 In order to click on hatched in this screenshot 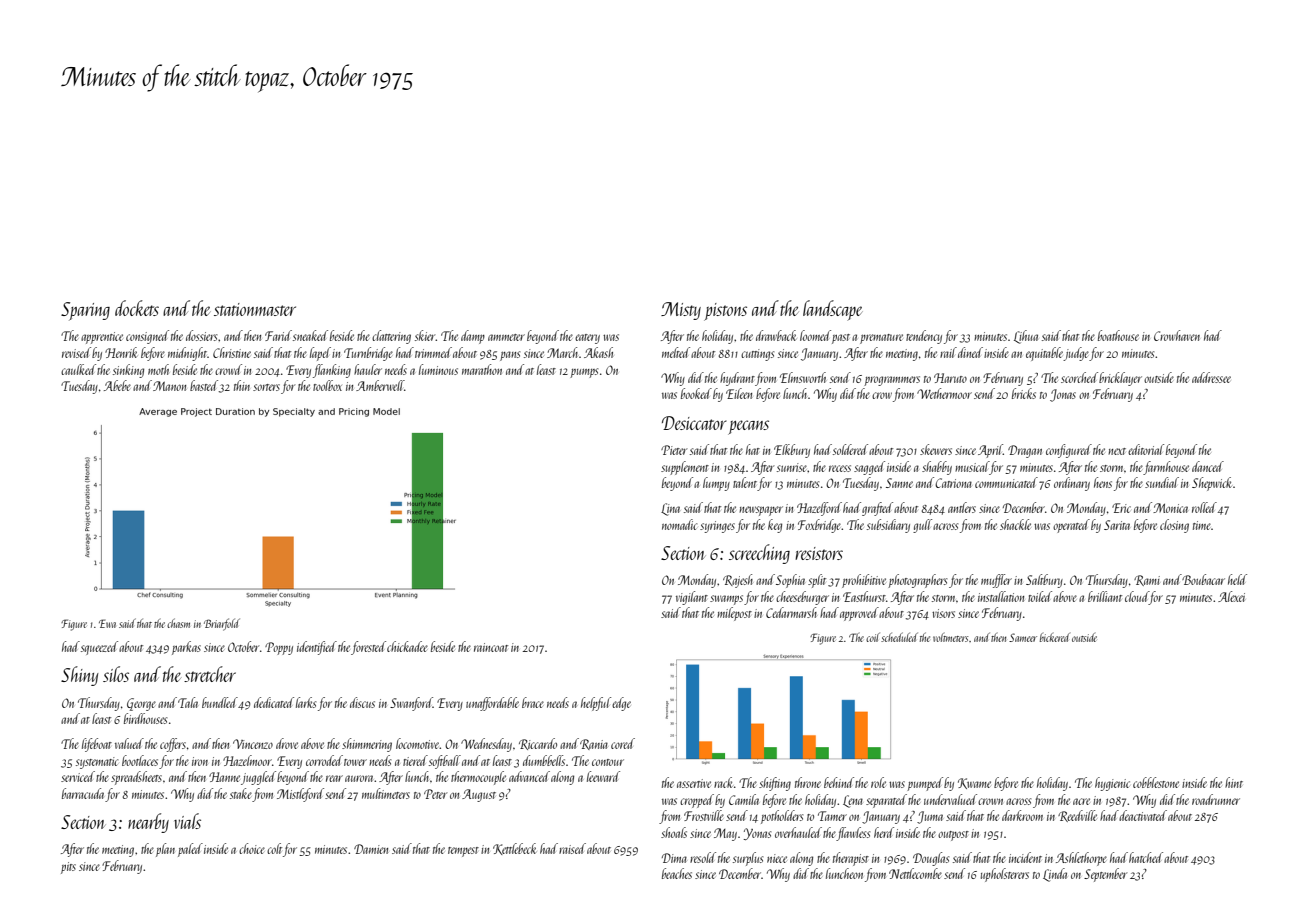, I will do `click(1146, 857)`.
